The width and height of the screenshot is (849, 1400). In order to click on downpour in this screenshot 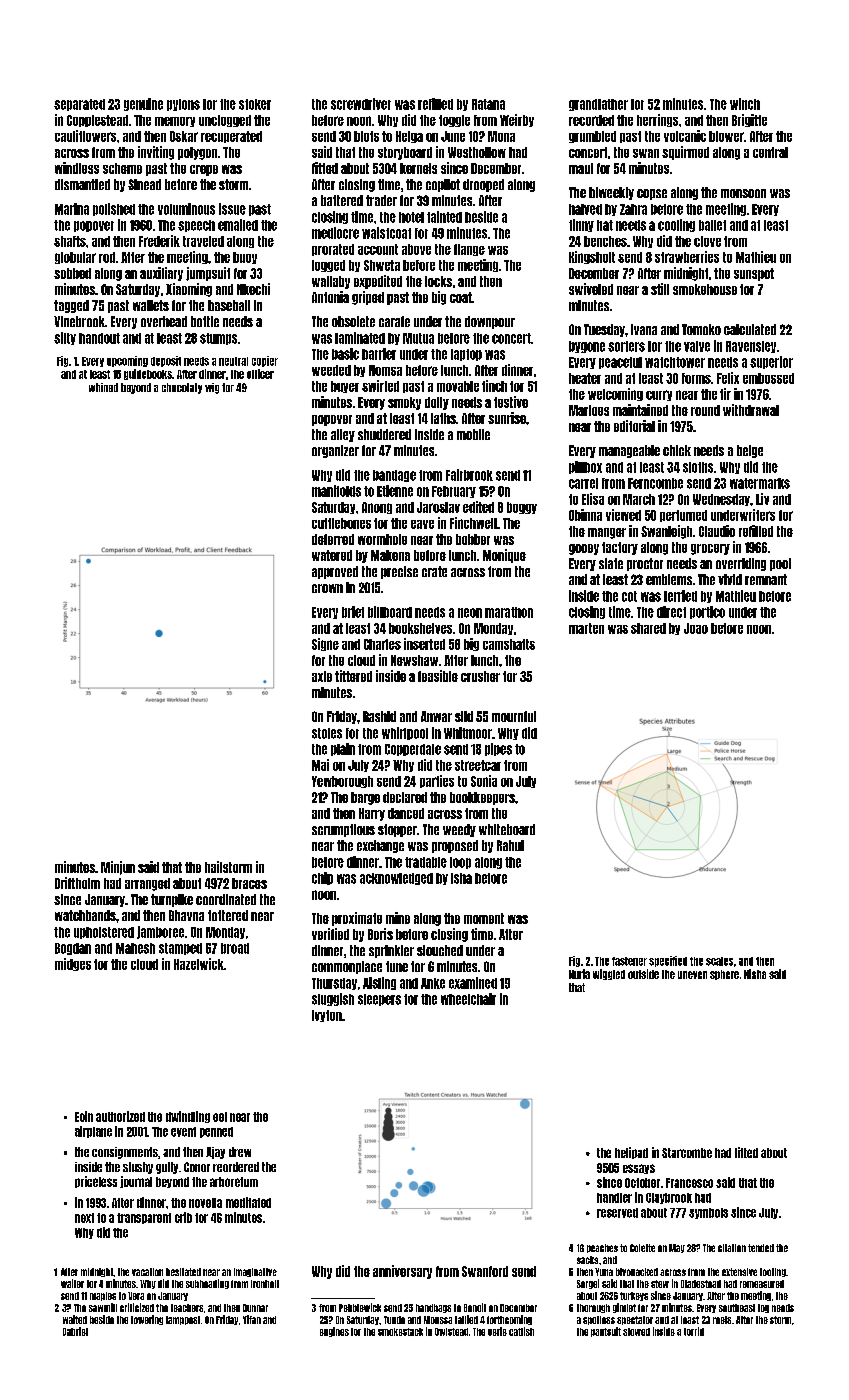, I will do `click(490, 322)`.
